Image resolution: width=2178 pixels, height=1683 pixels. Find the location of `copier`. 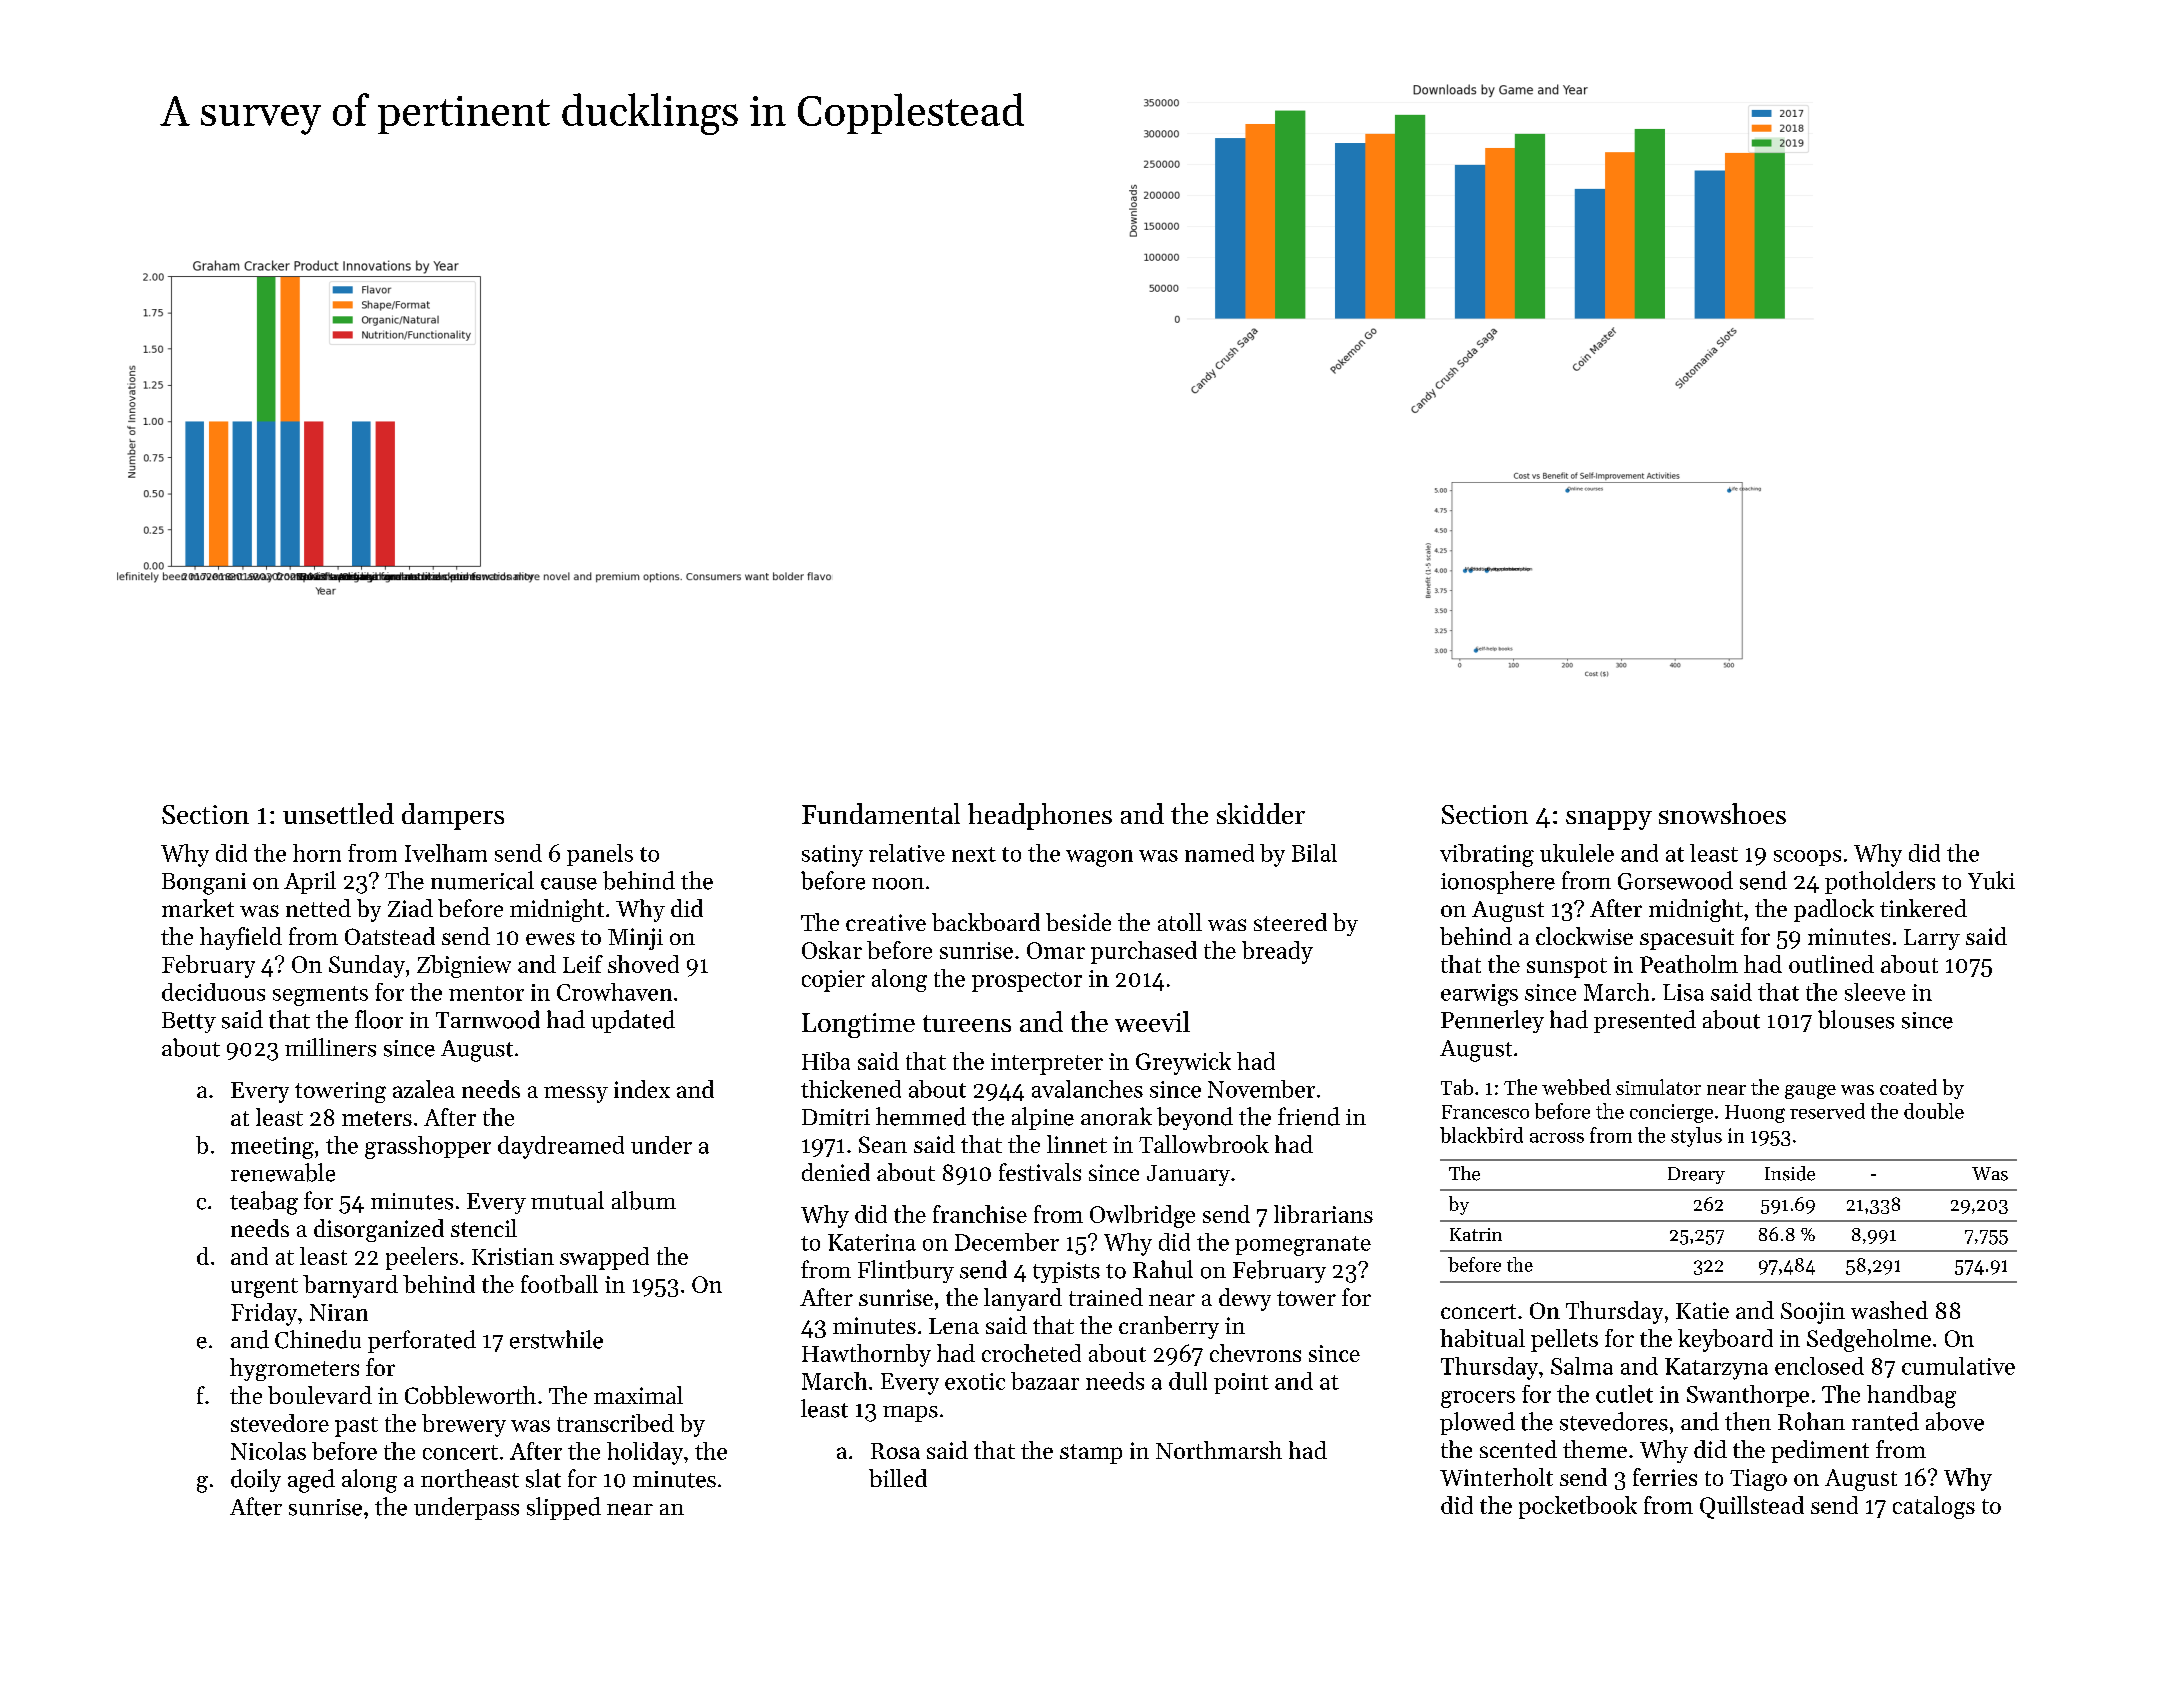

copier is located at coordinates (833, 981).
